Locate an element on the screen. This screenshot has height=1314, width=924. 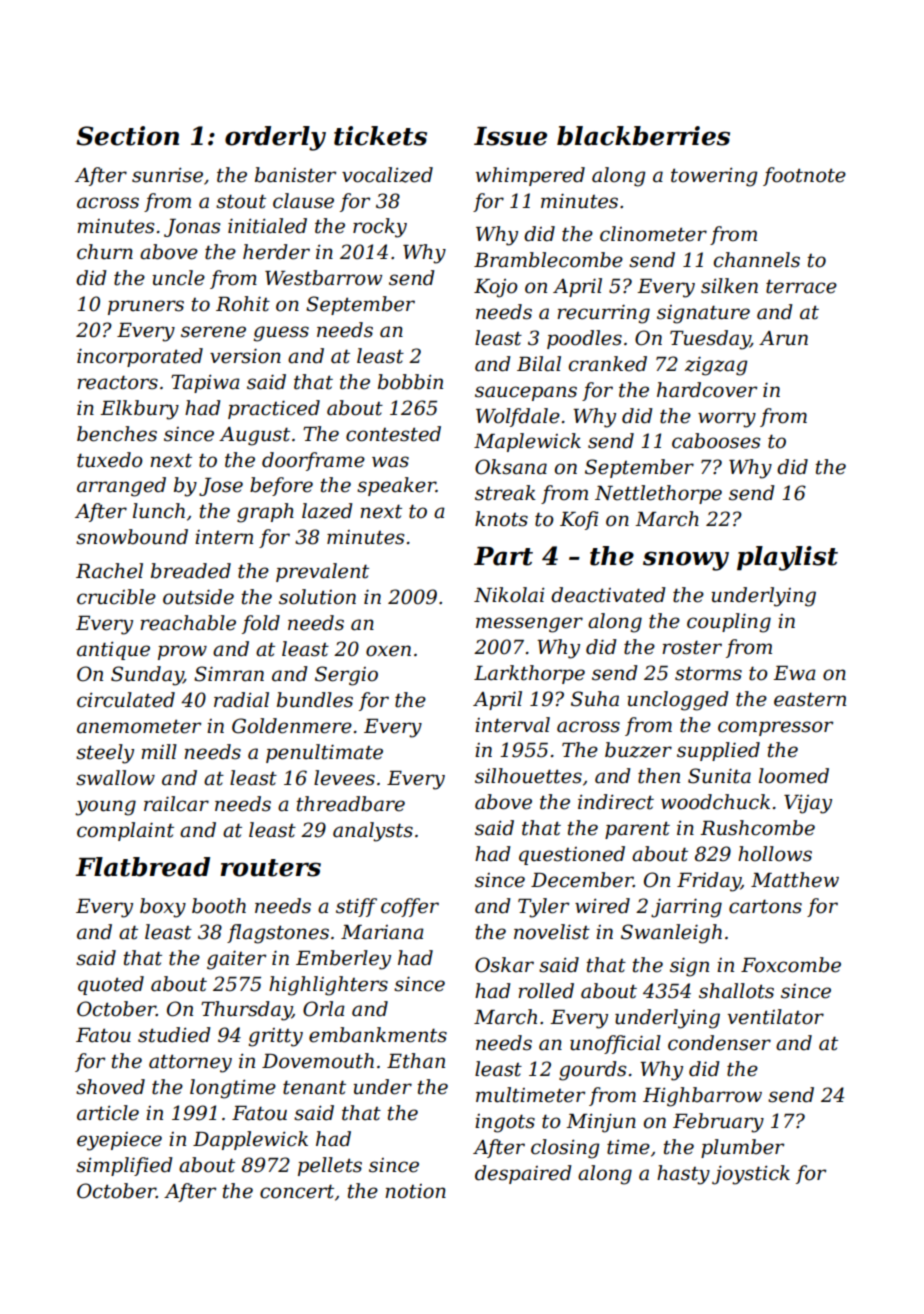
Kofi is located at coordinates (579, 520).
